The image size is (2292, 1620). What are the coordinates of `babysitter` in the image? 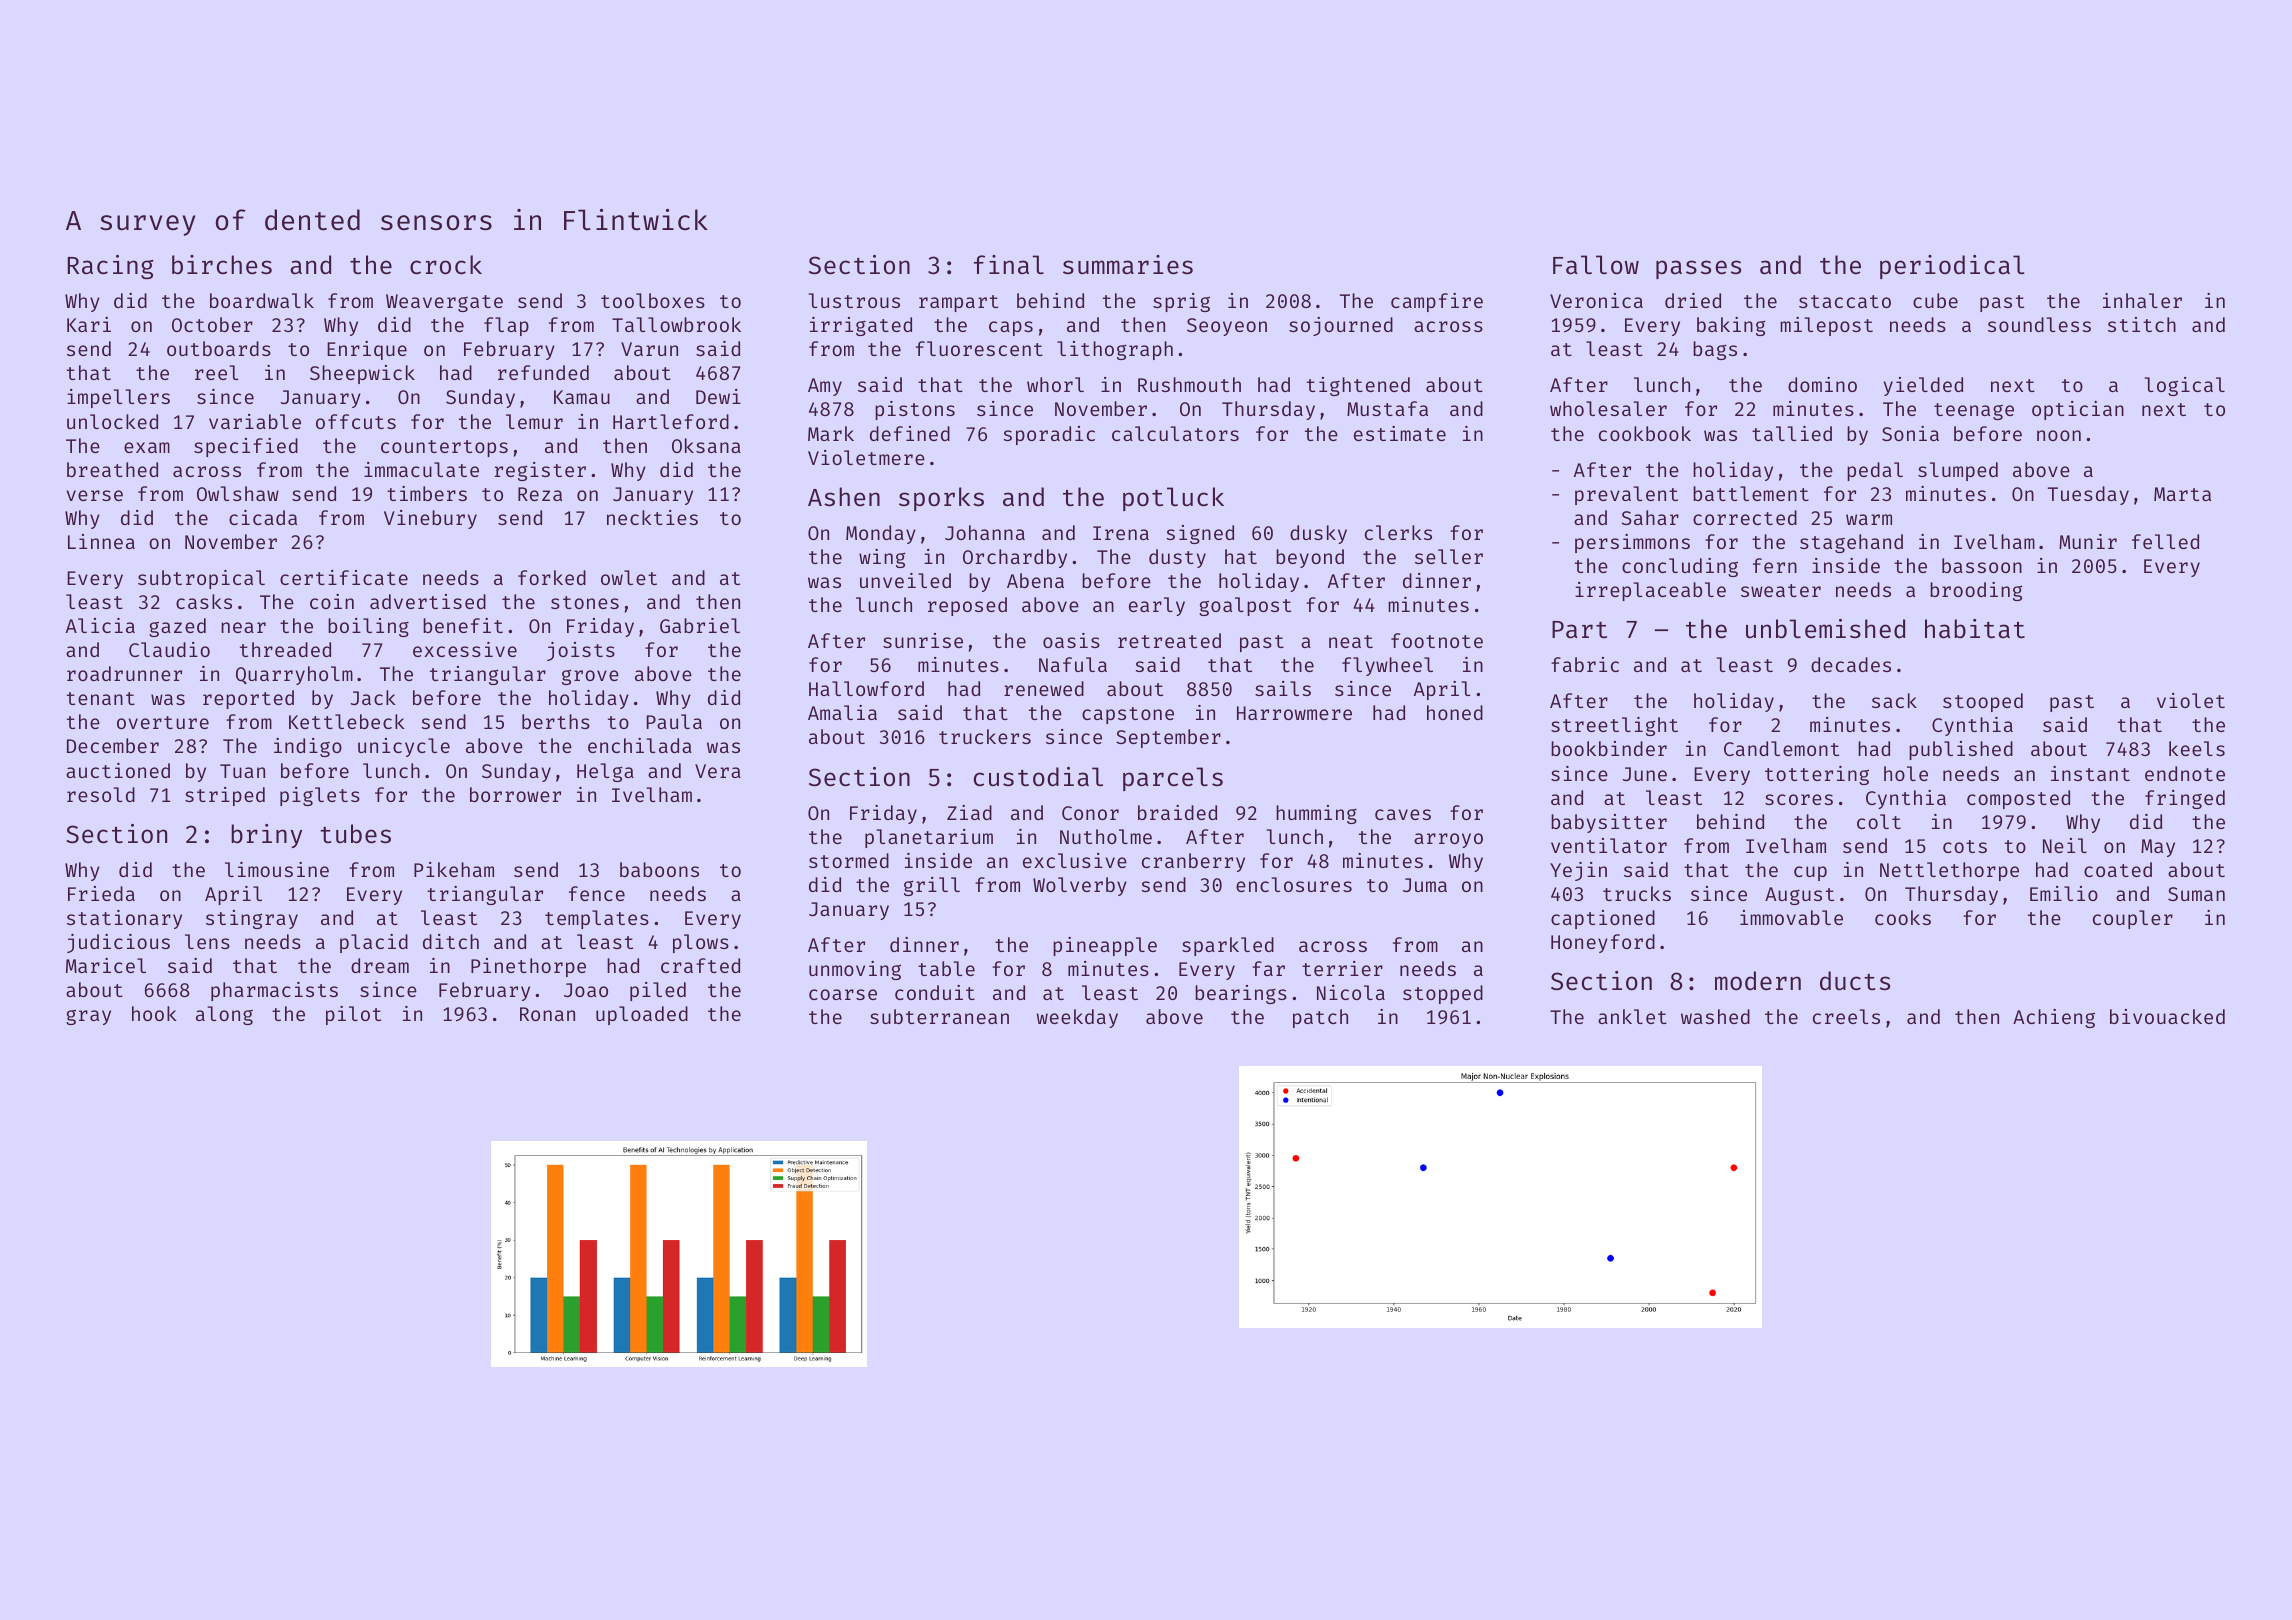 It's located at (1609, 823).
